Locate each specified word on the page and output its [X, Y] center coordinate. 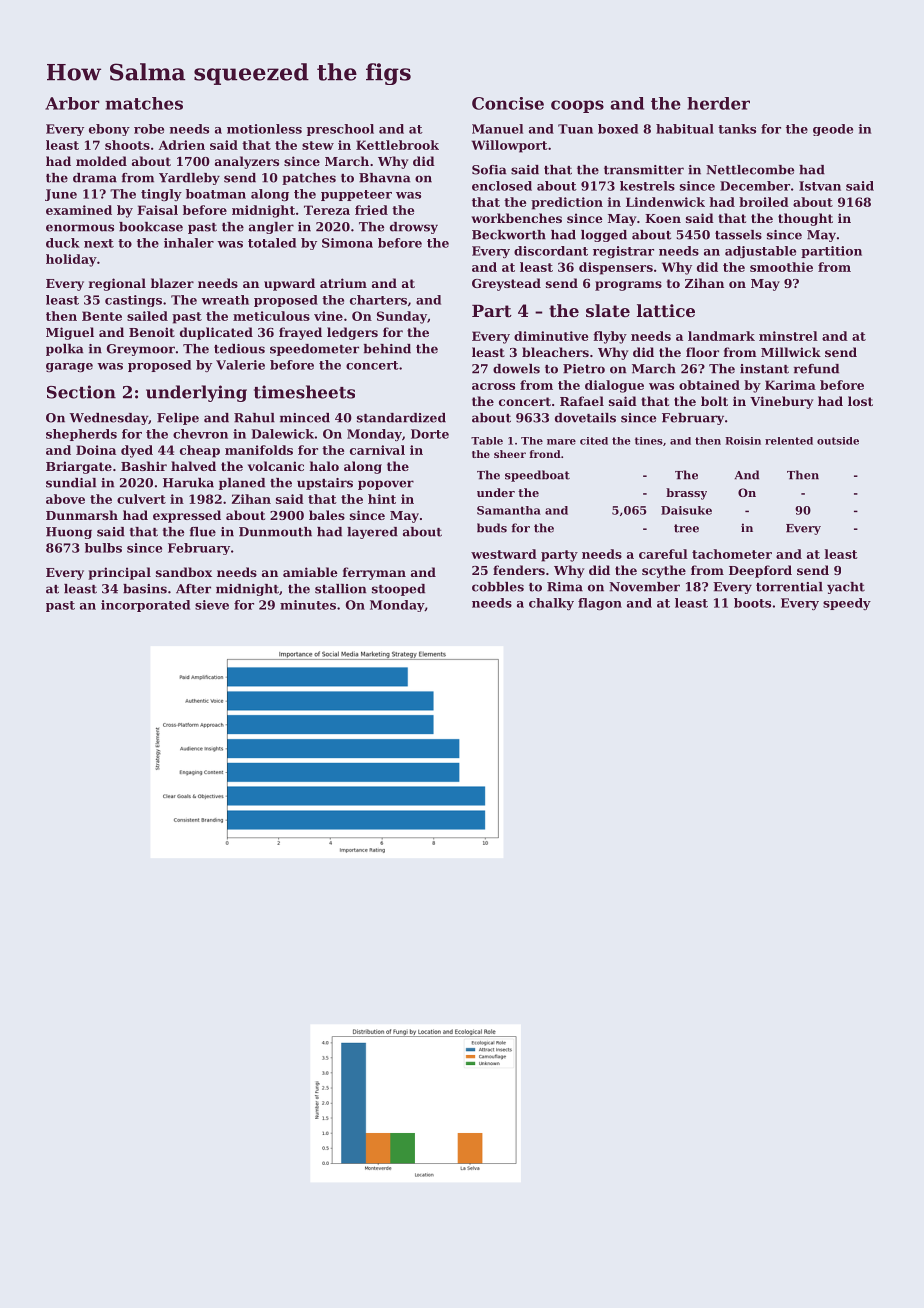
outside [838, 441]
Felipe [178, 419]
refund [816, 369]
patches [309, 179]
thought [805, 219]
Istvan [820, 186]
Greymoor [141, 350]
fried [371, 210]
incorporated [145, 606]
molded [101, 161]
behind [387, 349]
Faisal [157, 210]
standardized [401, 418]
